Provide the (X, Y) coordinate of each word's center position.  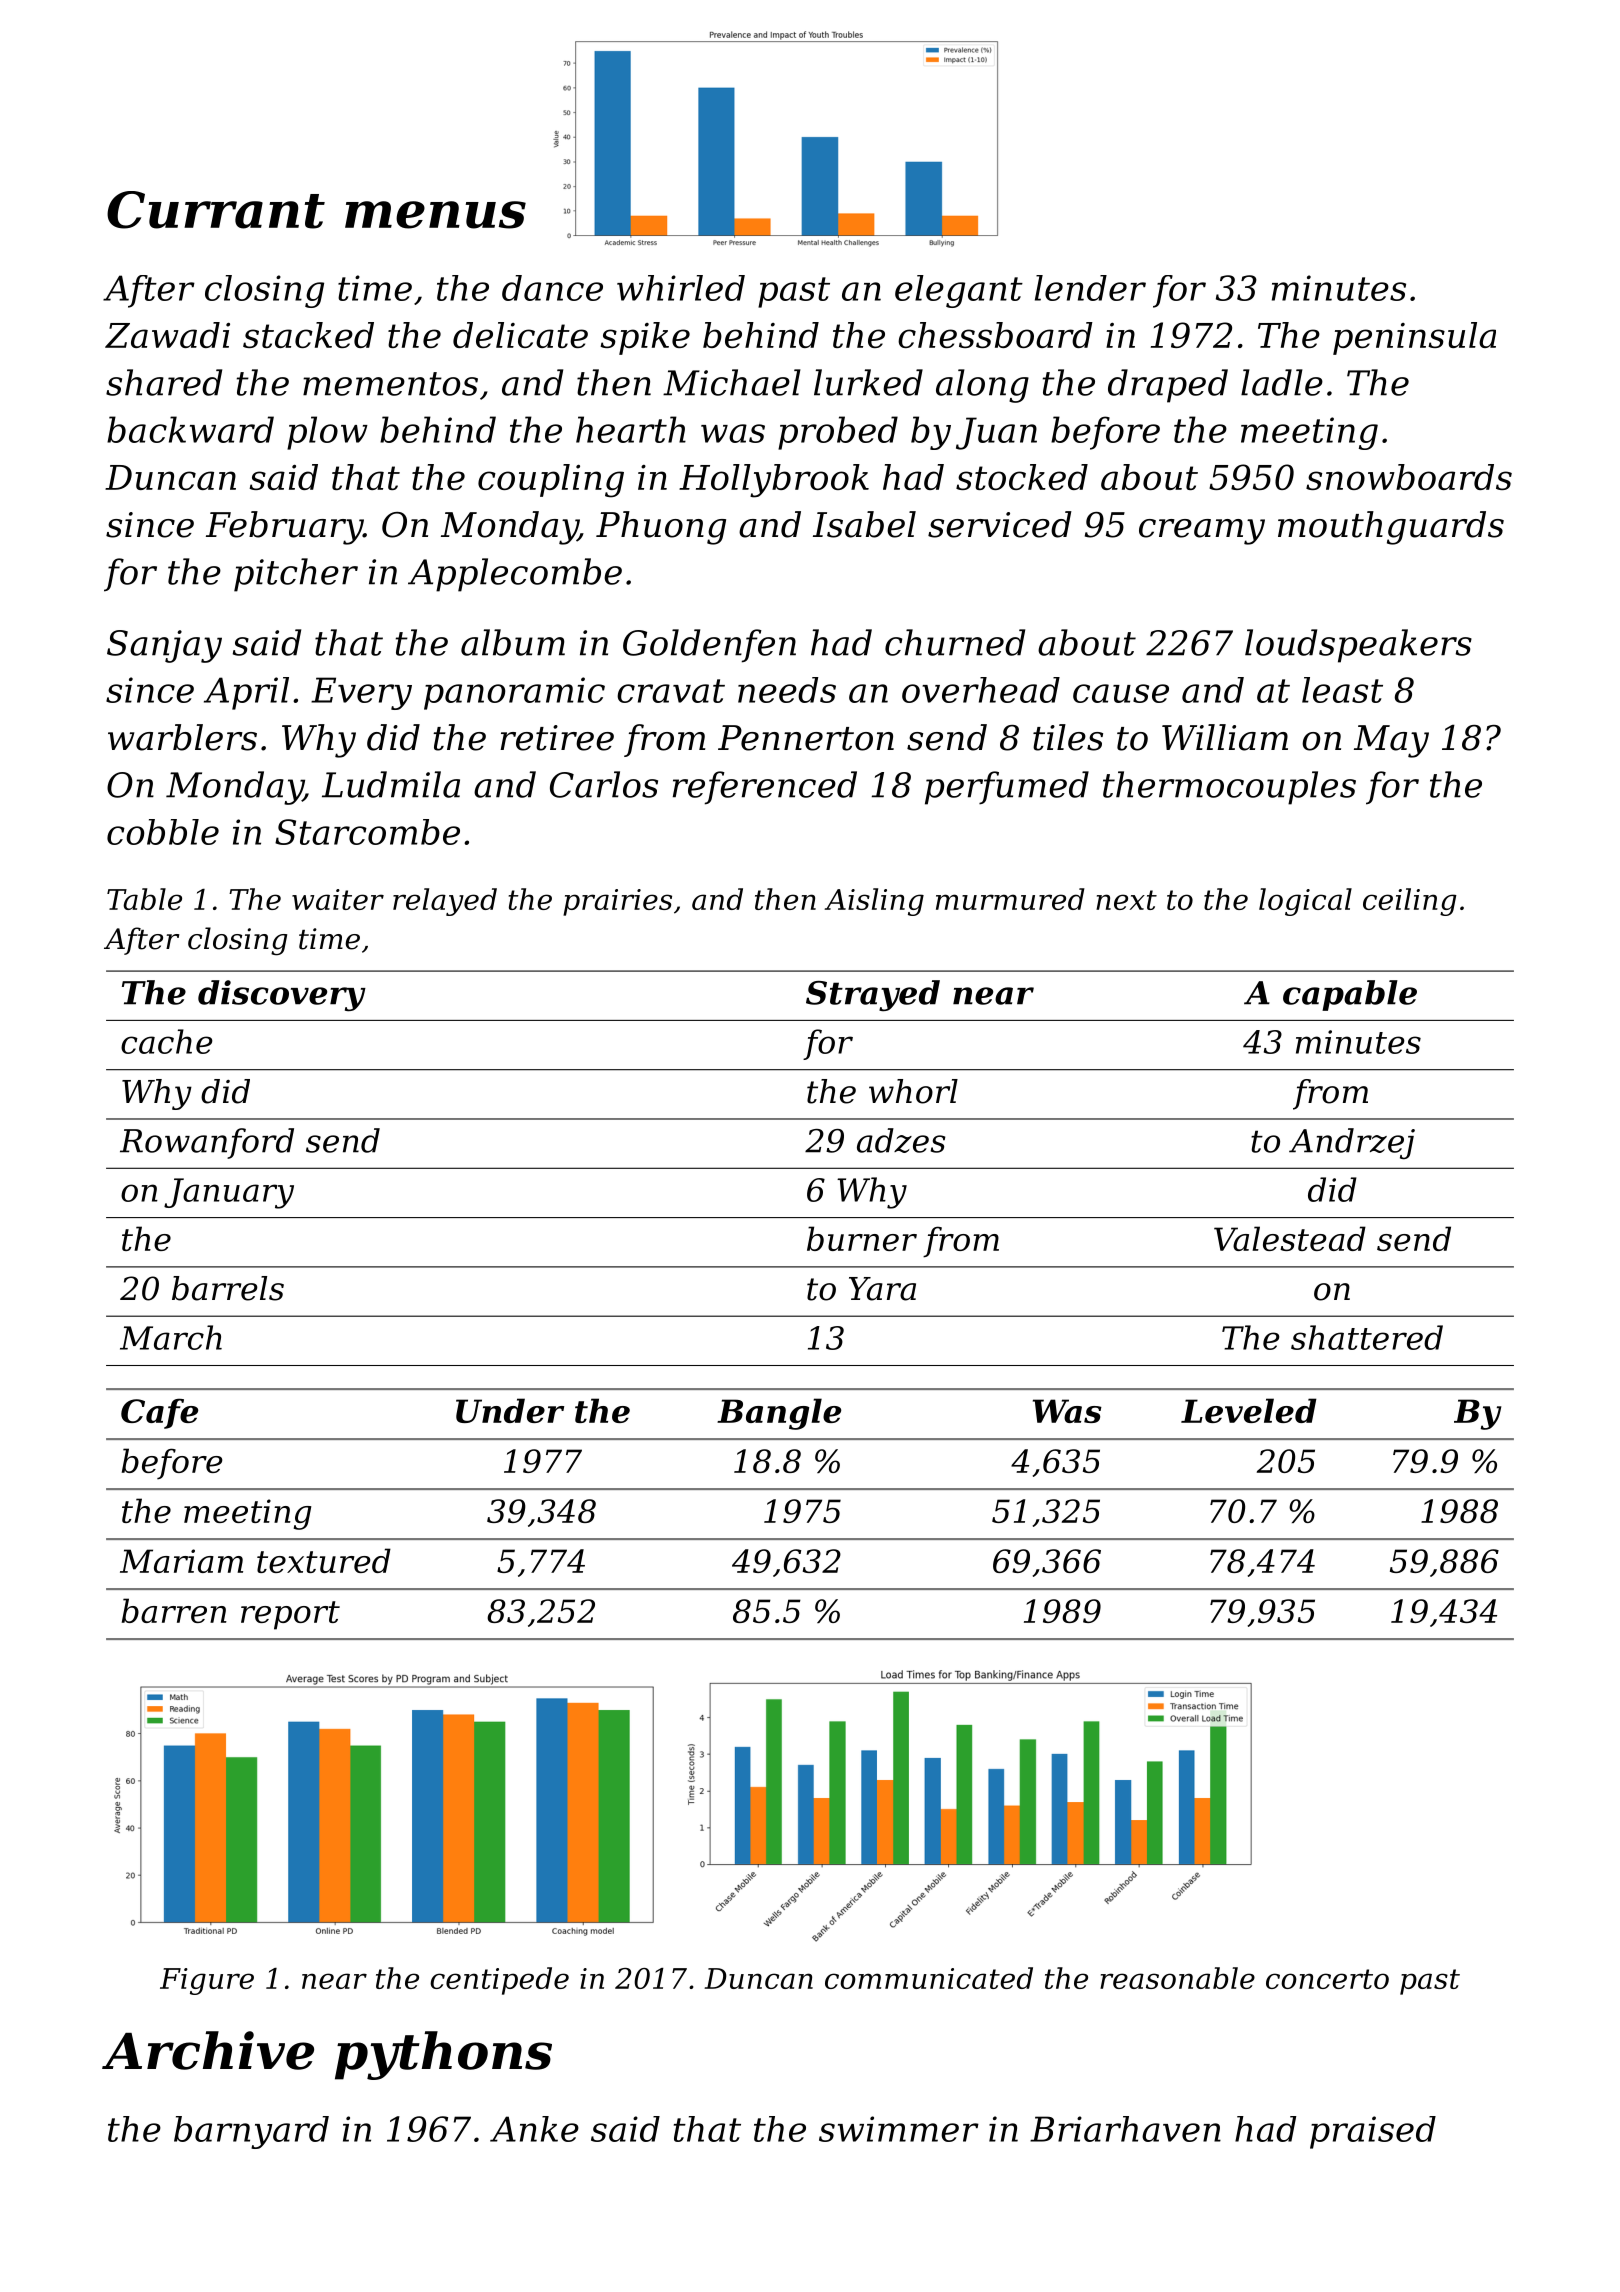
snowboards (1409, 477)
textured (324, 1560)
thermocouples (1229, 788)
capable (1350, 995)
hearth (631, 429)
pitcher (296, 575)
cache (167, 1041)
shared (164, 382)
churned (955, 642)
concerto (1327, 1979)
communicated (929, 1978)
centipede (499, 1981)
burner (862, 1238)
